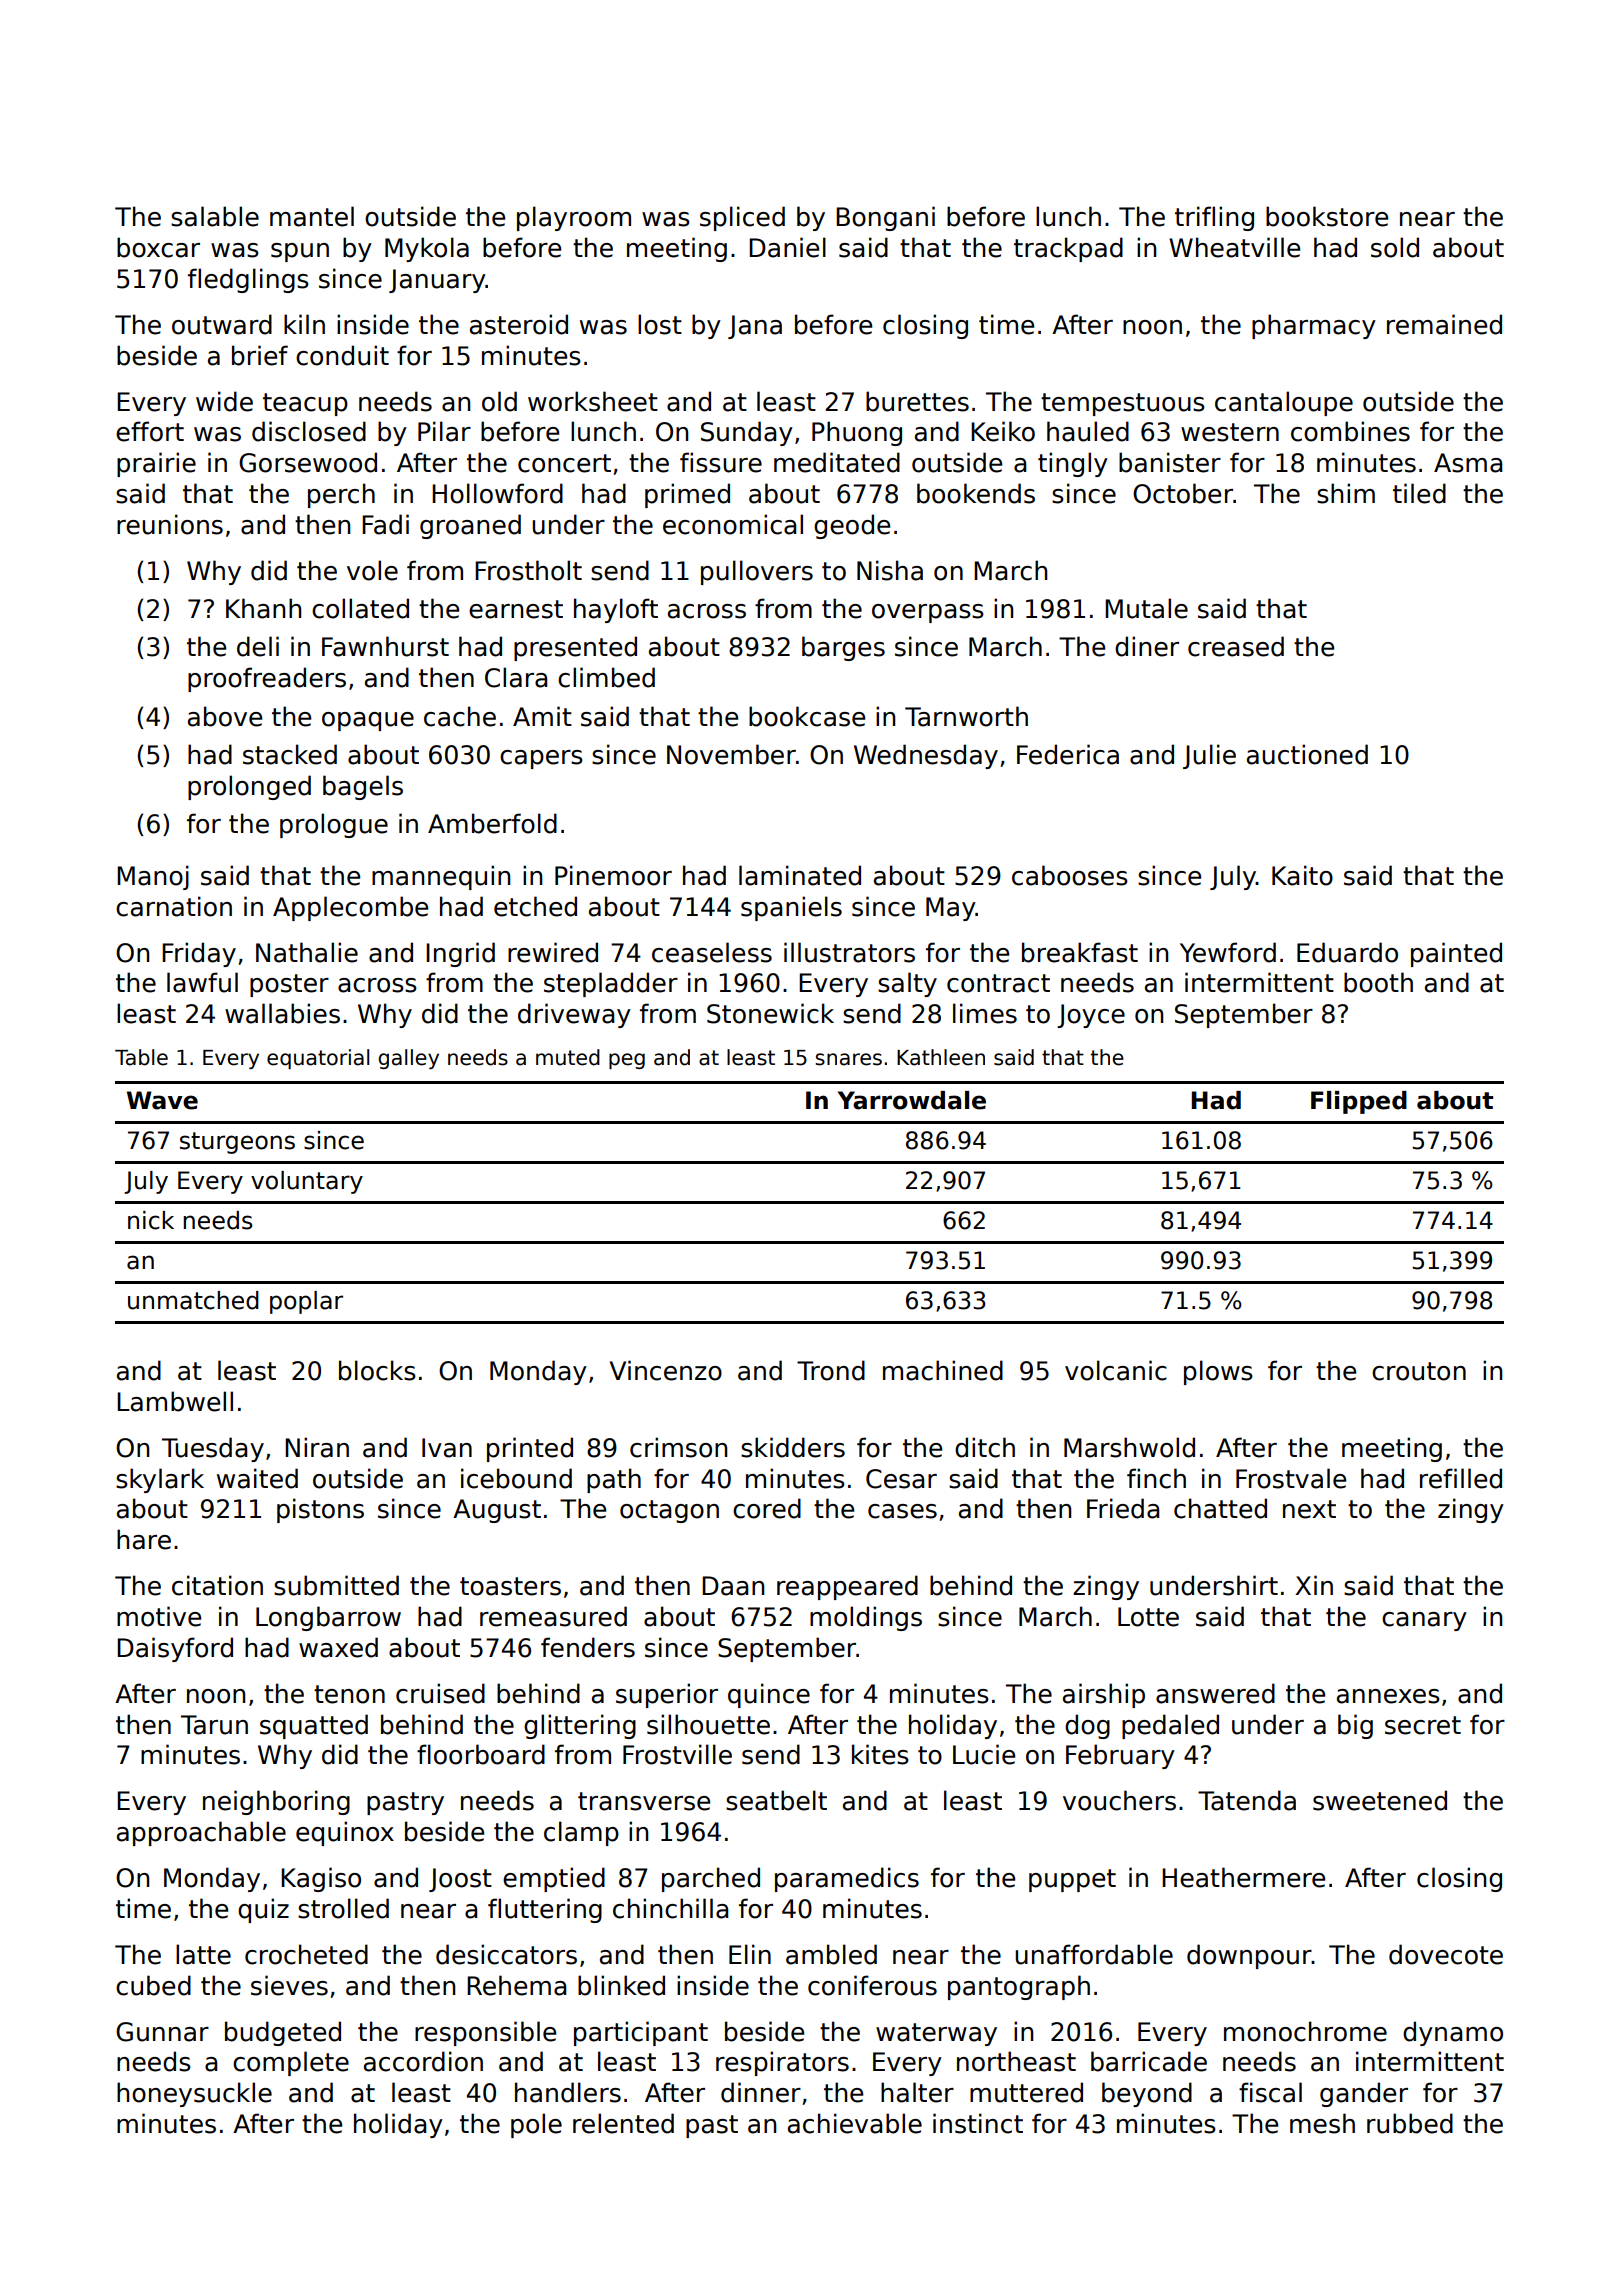 Image resolution: width=1620 pixels, height=2292 pixels. I want to click on dynamo, so click(1453, 2033).
